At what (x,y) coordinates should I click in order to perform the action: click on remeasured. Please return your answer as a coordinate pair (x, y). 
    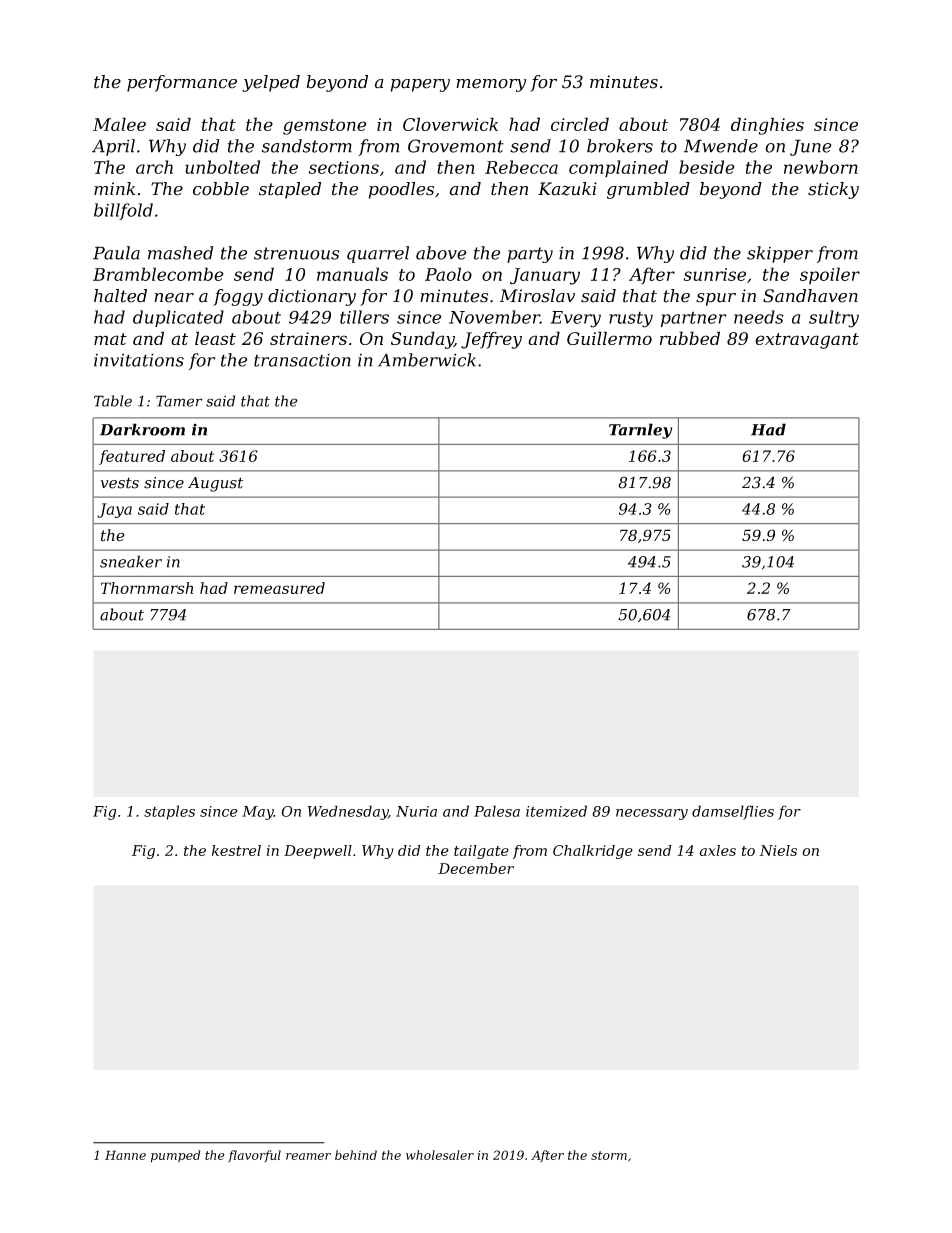
    Looking at the image, I should click on (279, 588).
